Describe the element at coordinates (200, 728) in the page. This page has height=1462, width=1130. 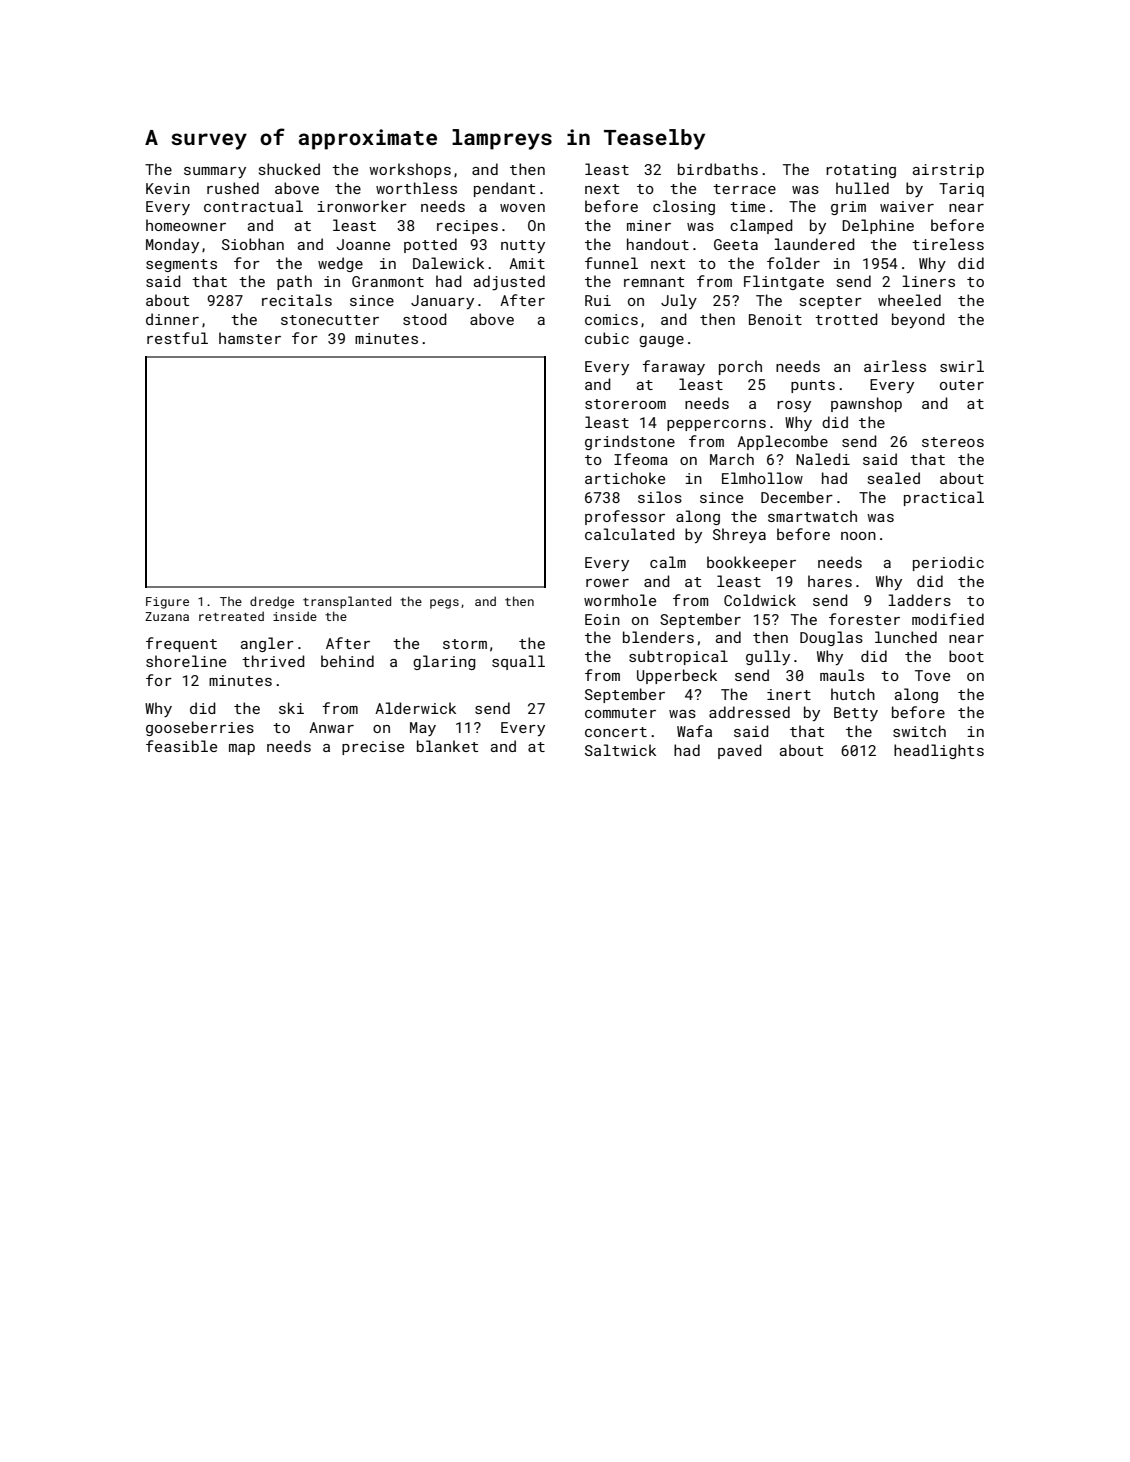
I see `gooseberries` at that location.
